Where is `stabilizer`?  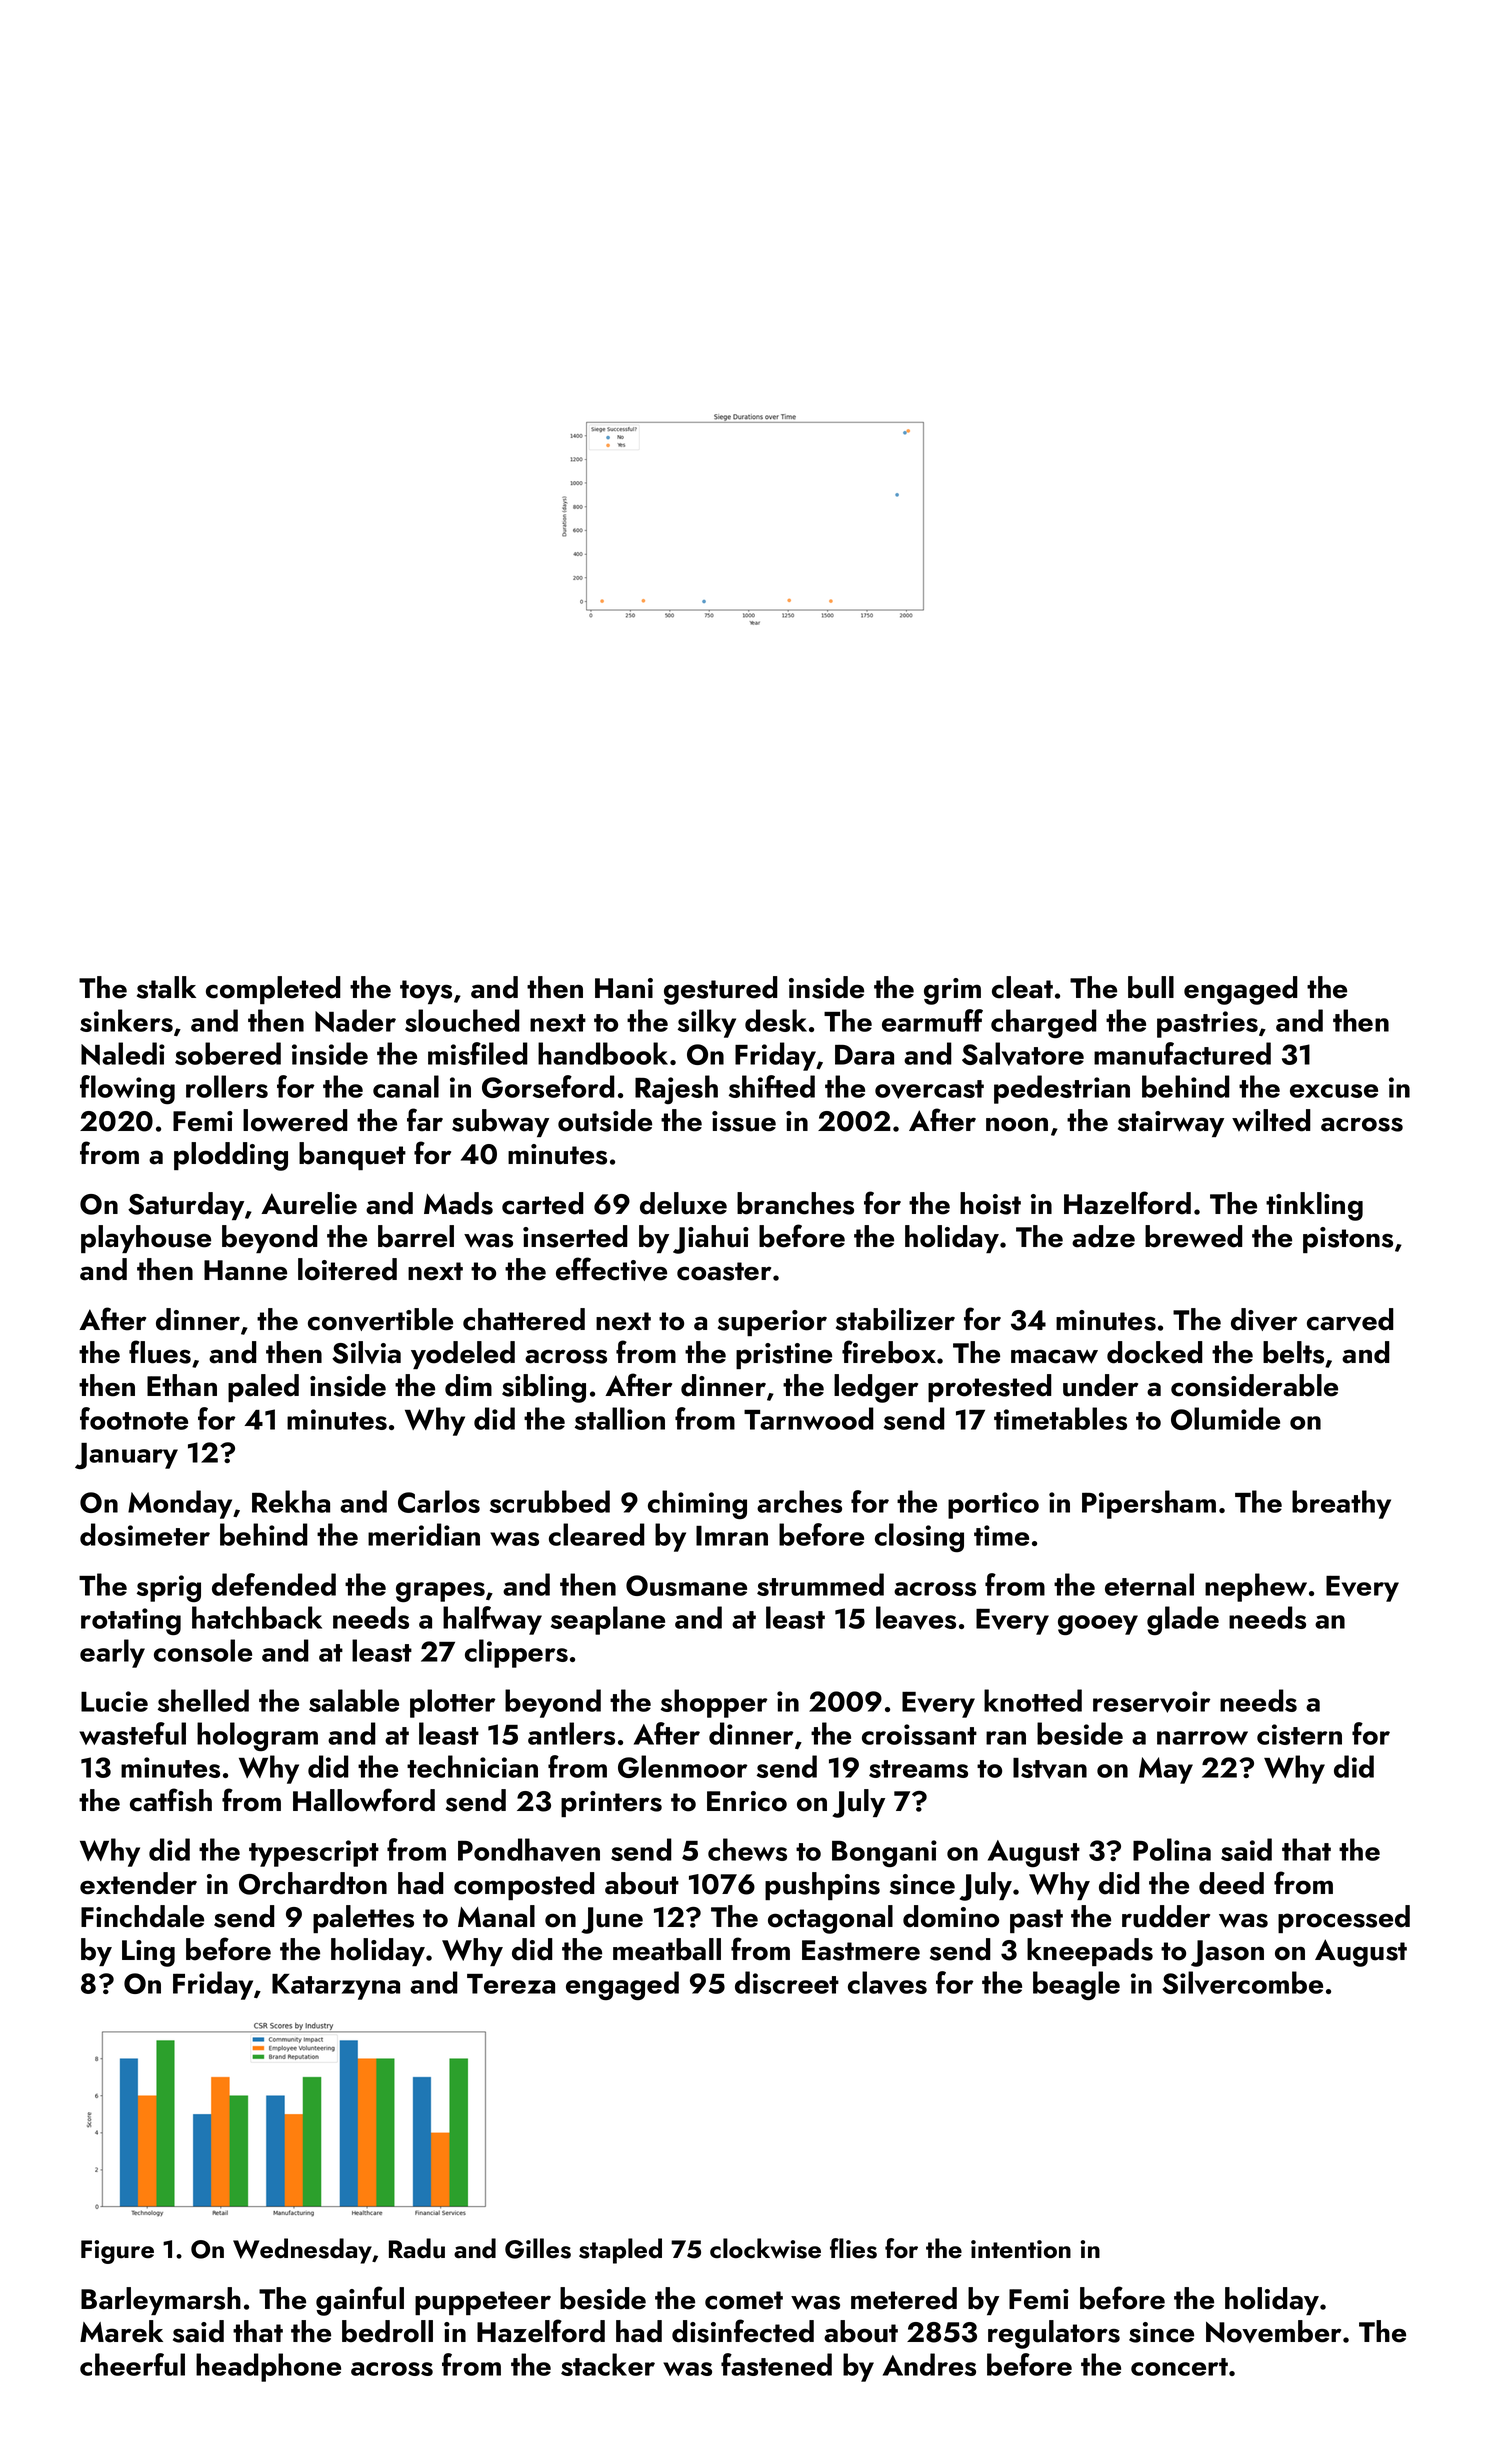
stabilizer is located at coordinates (895, 1319).
